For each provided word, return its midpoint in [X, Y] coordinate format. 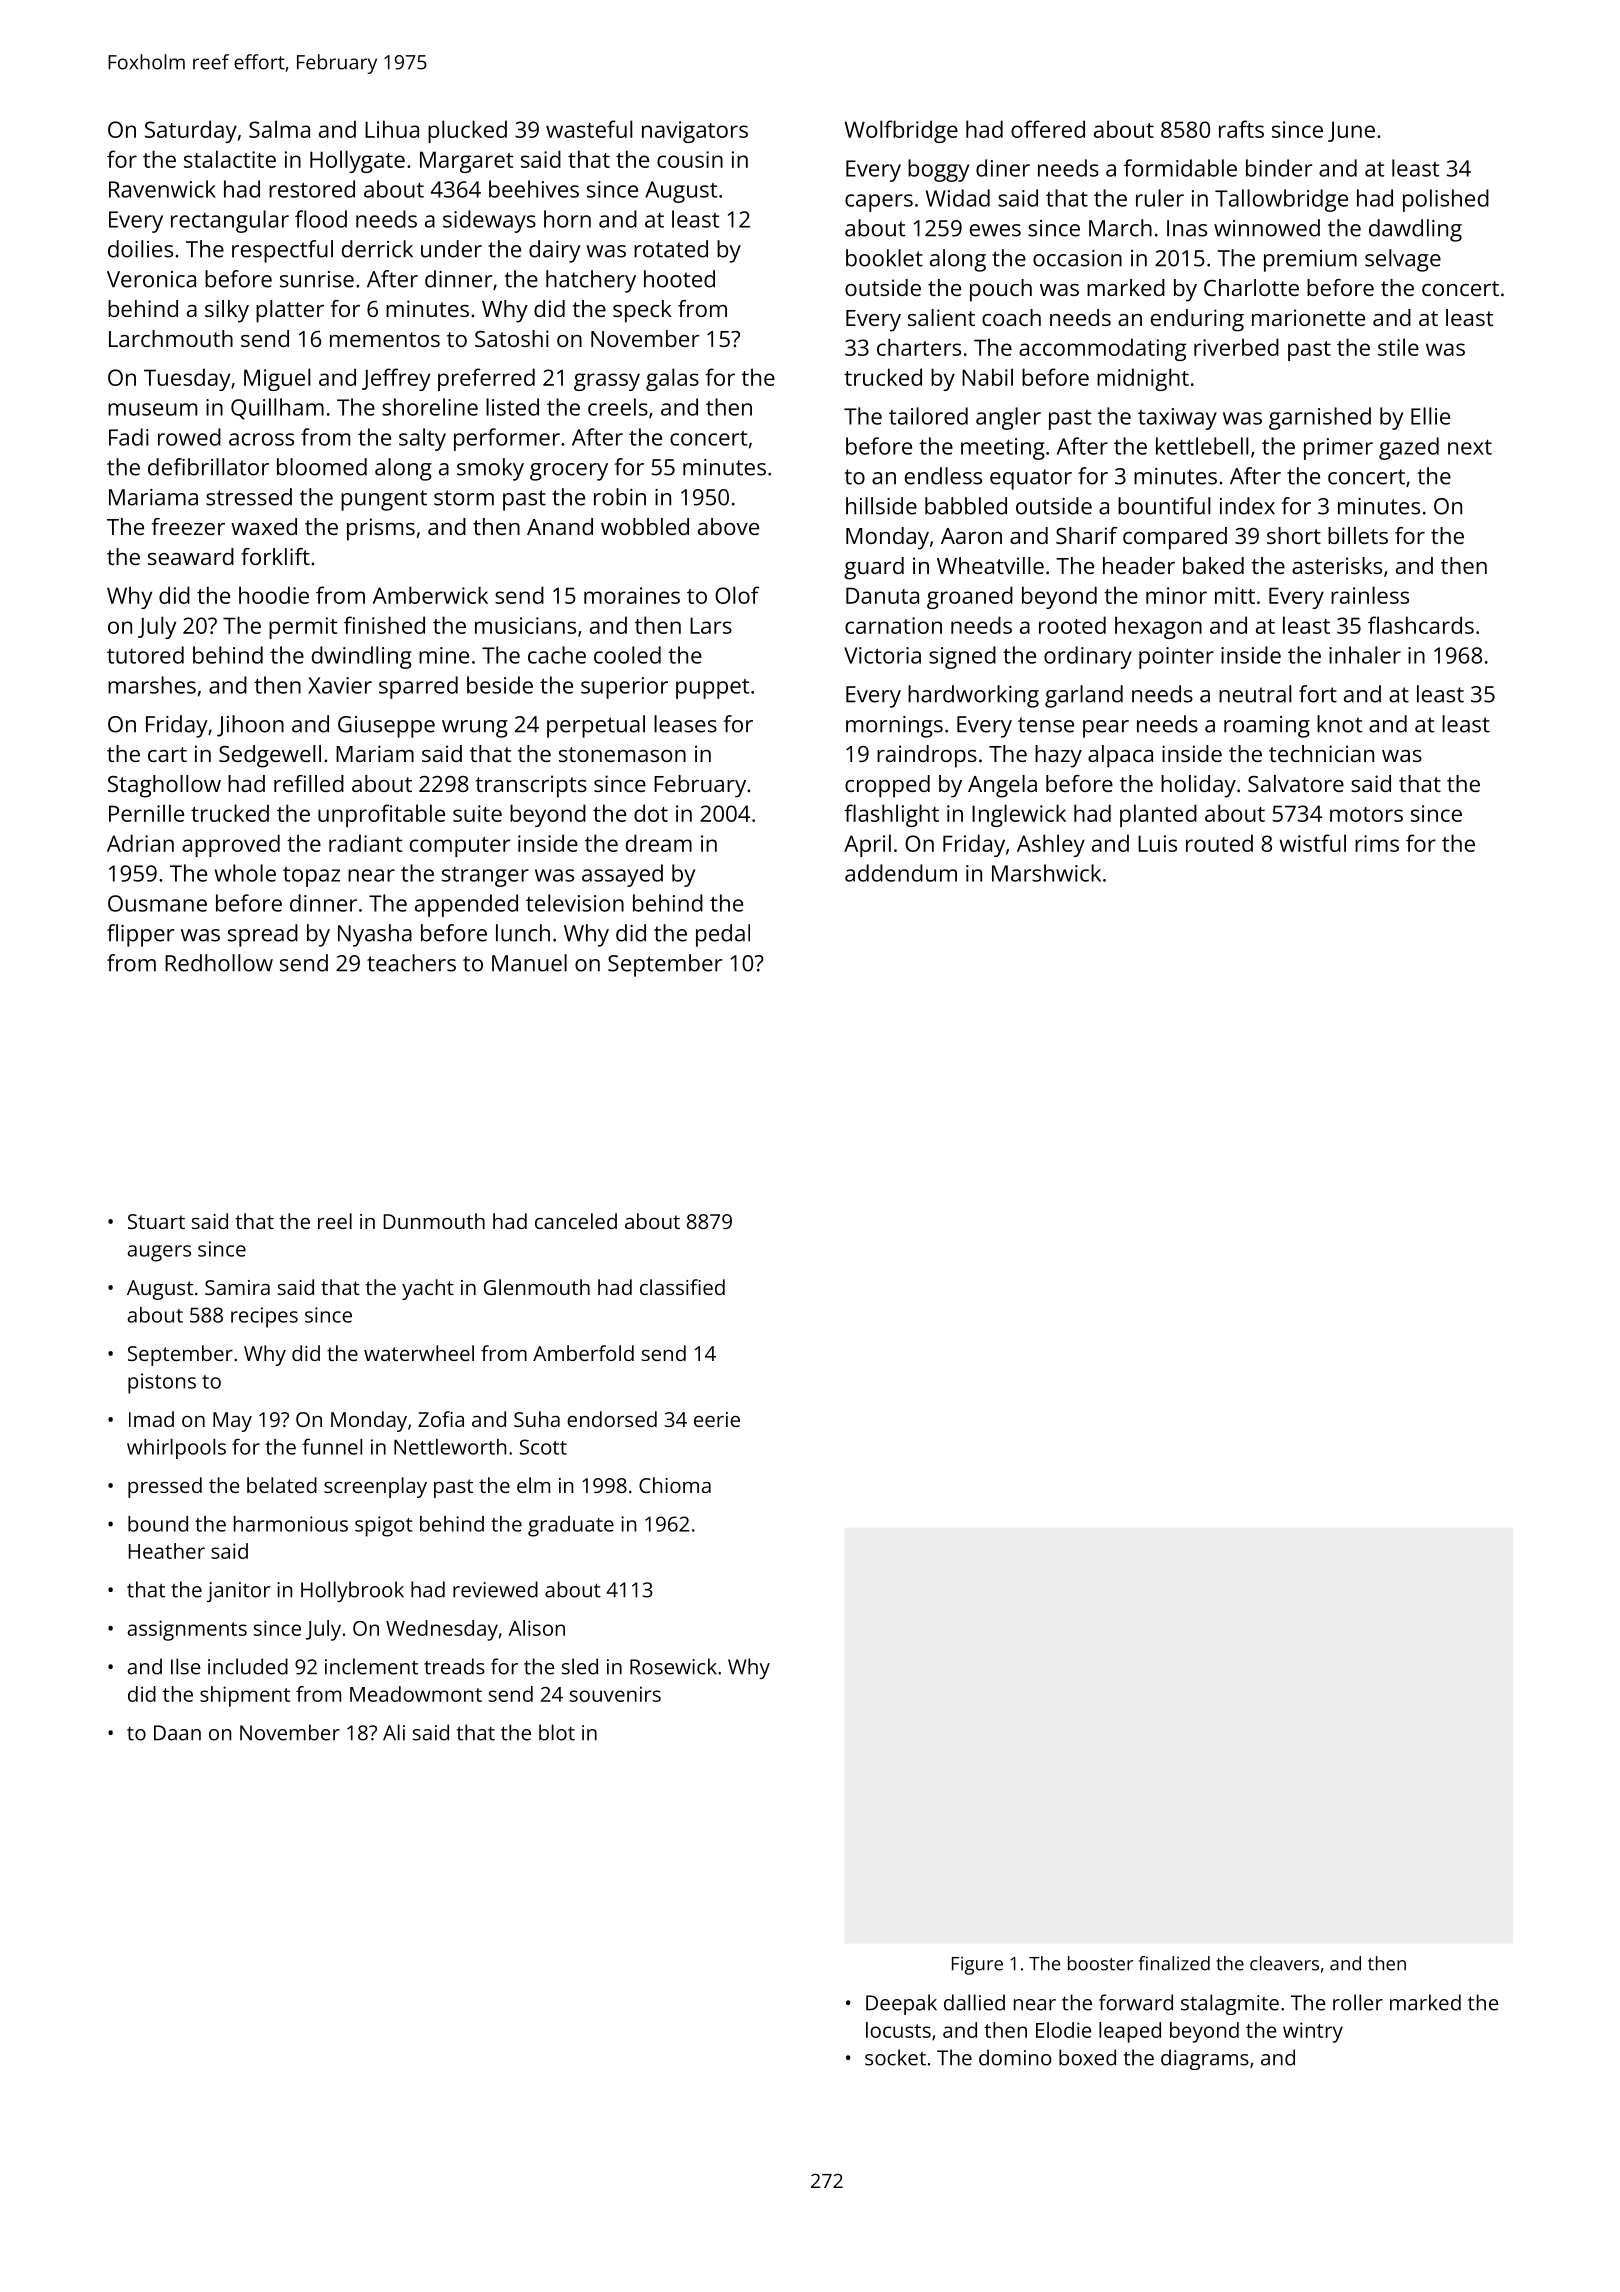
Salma [279, 129]
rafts [1241, 129]
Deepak [901, 2004]
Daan [177, 1733]
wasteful [589, 129]
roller [1358, 2002]
